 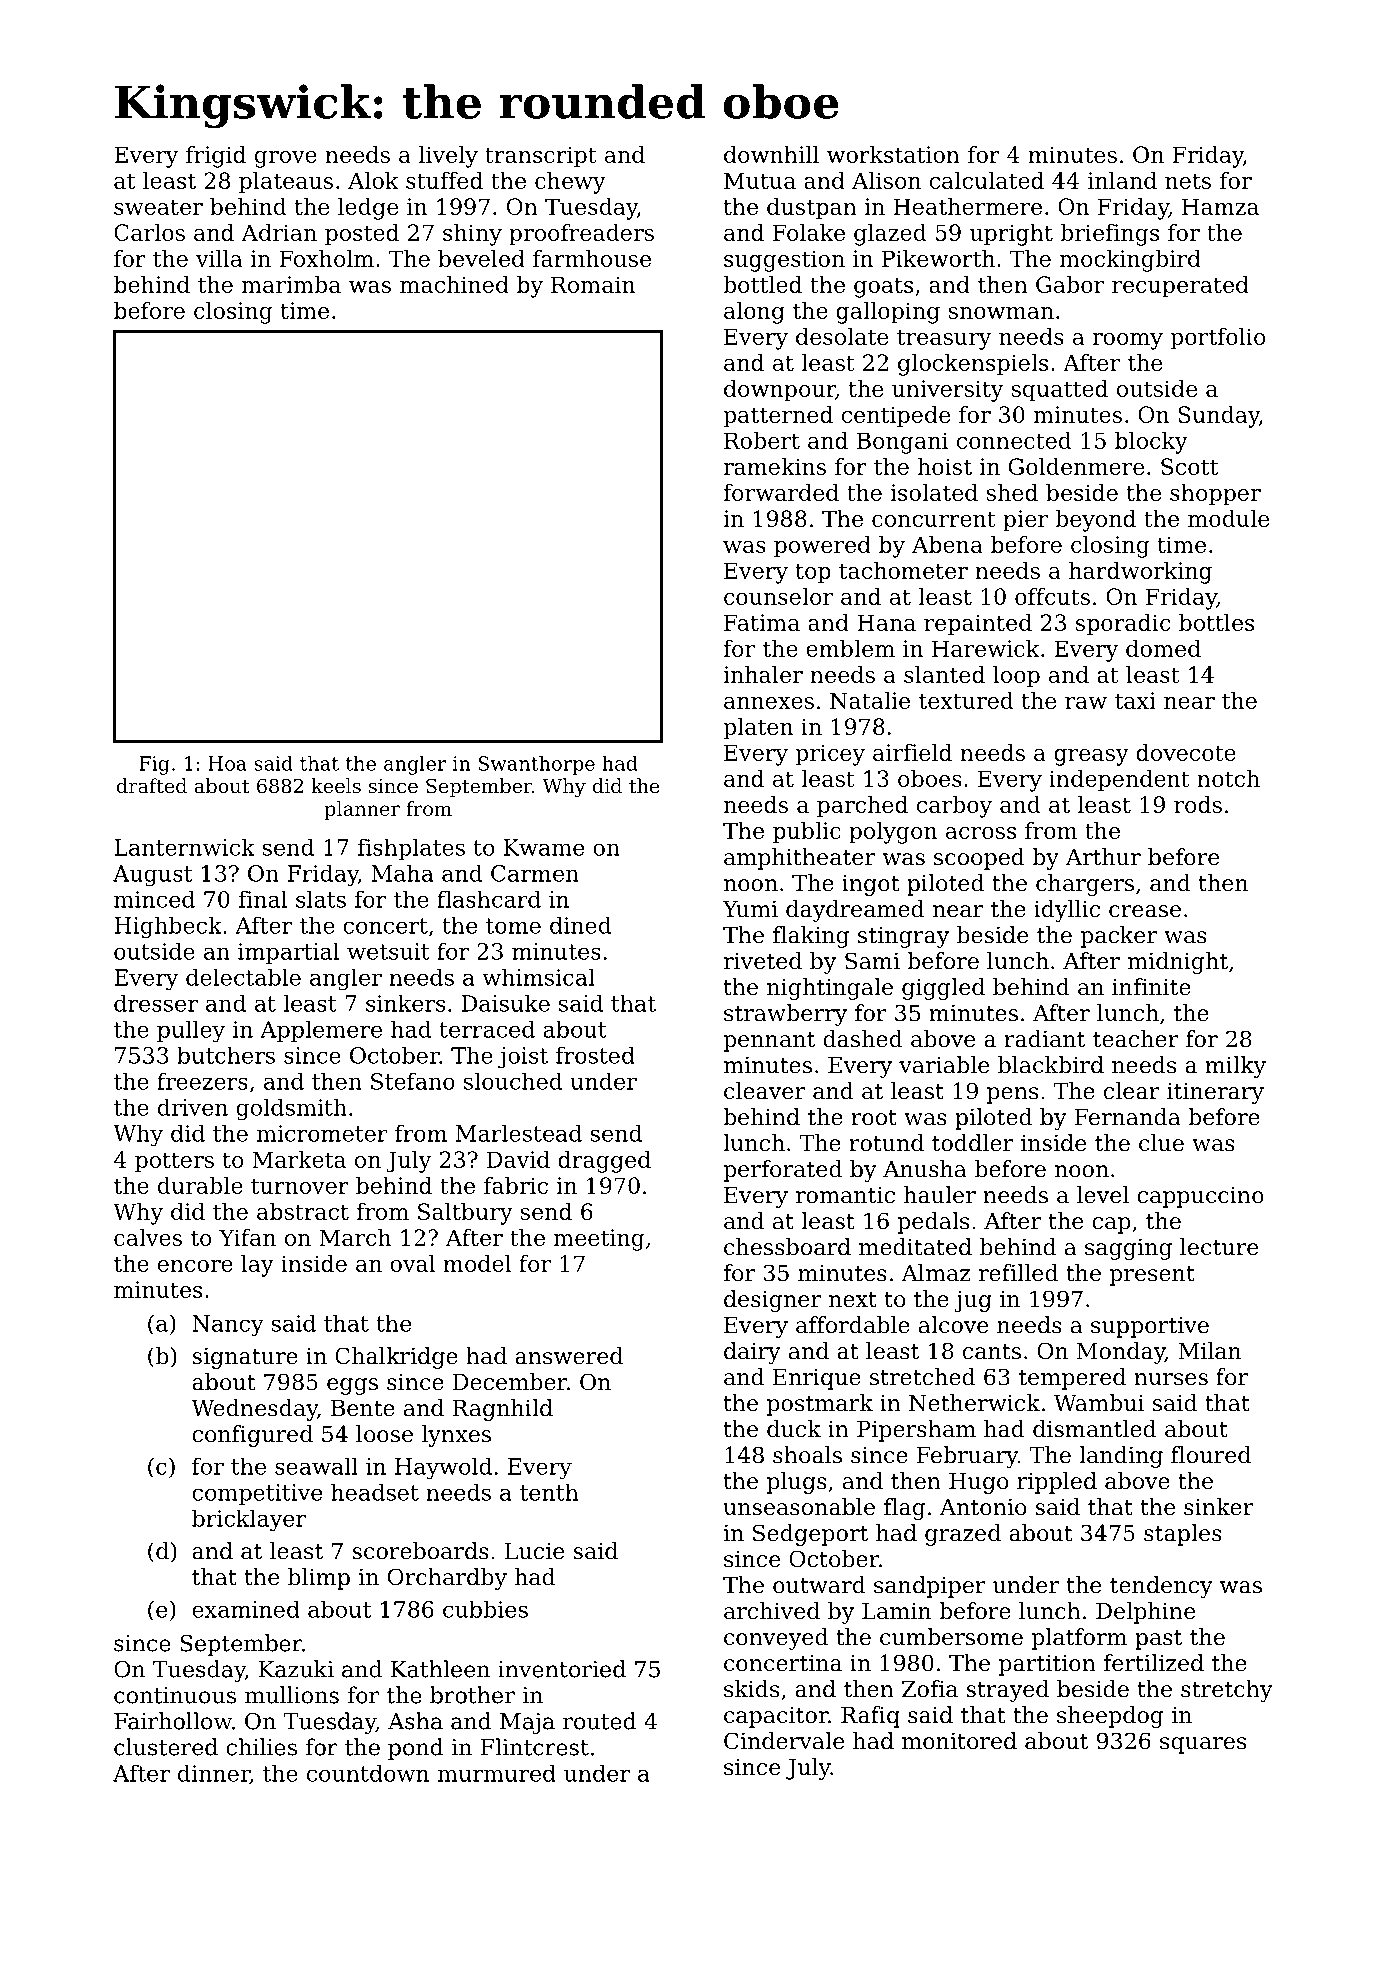 What do you see at coordinates (362, 235) in the screenshot?
I see `posted` at bounding box center [362, 235].
